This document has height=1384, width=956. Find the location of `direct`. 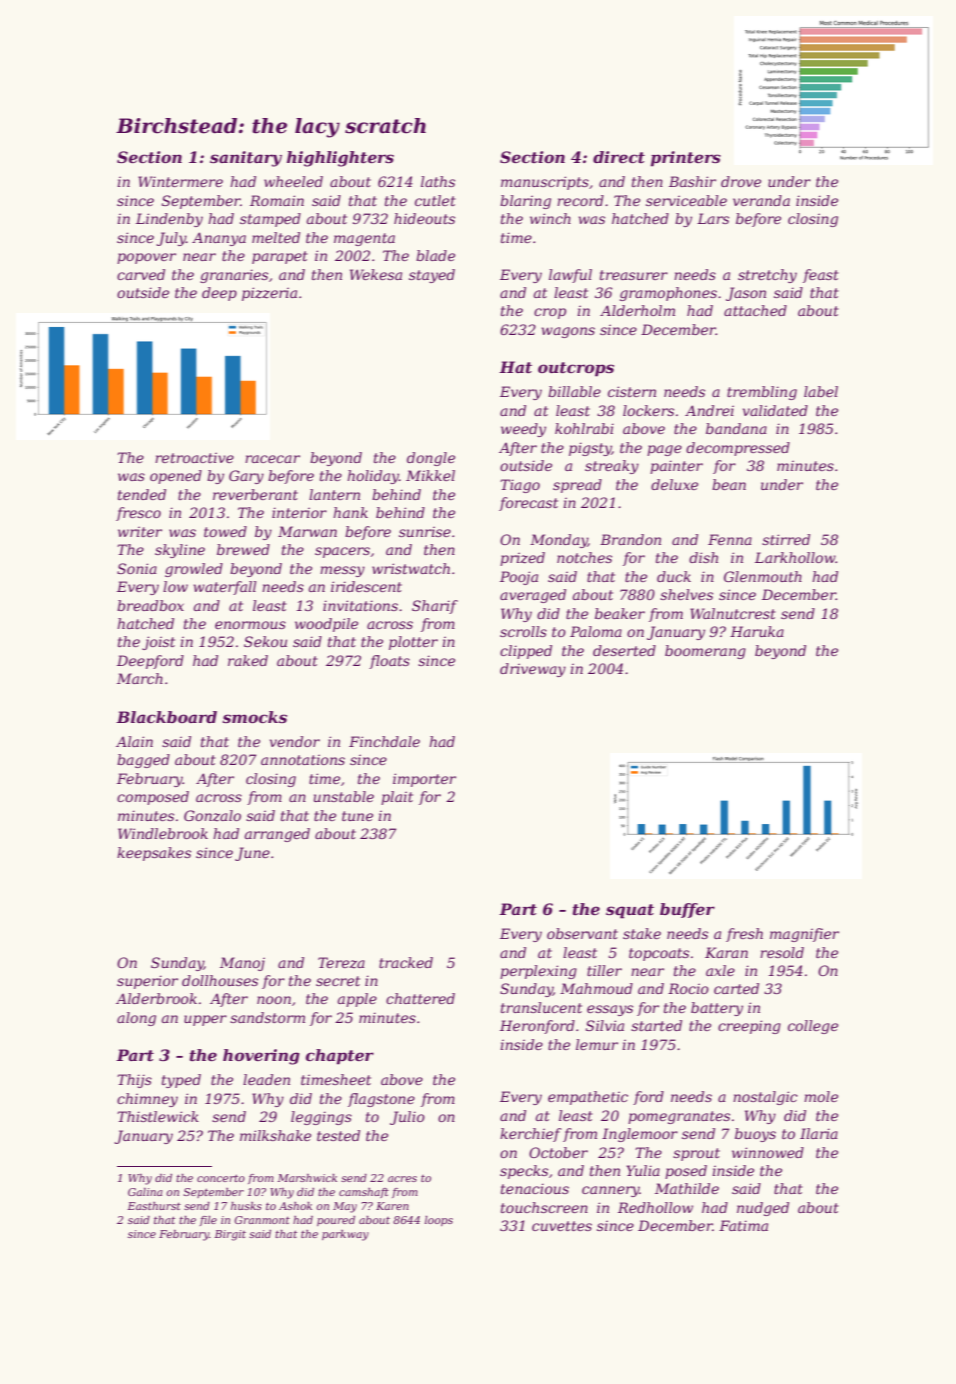

direct is located at coordinates (619, 157).
